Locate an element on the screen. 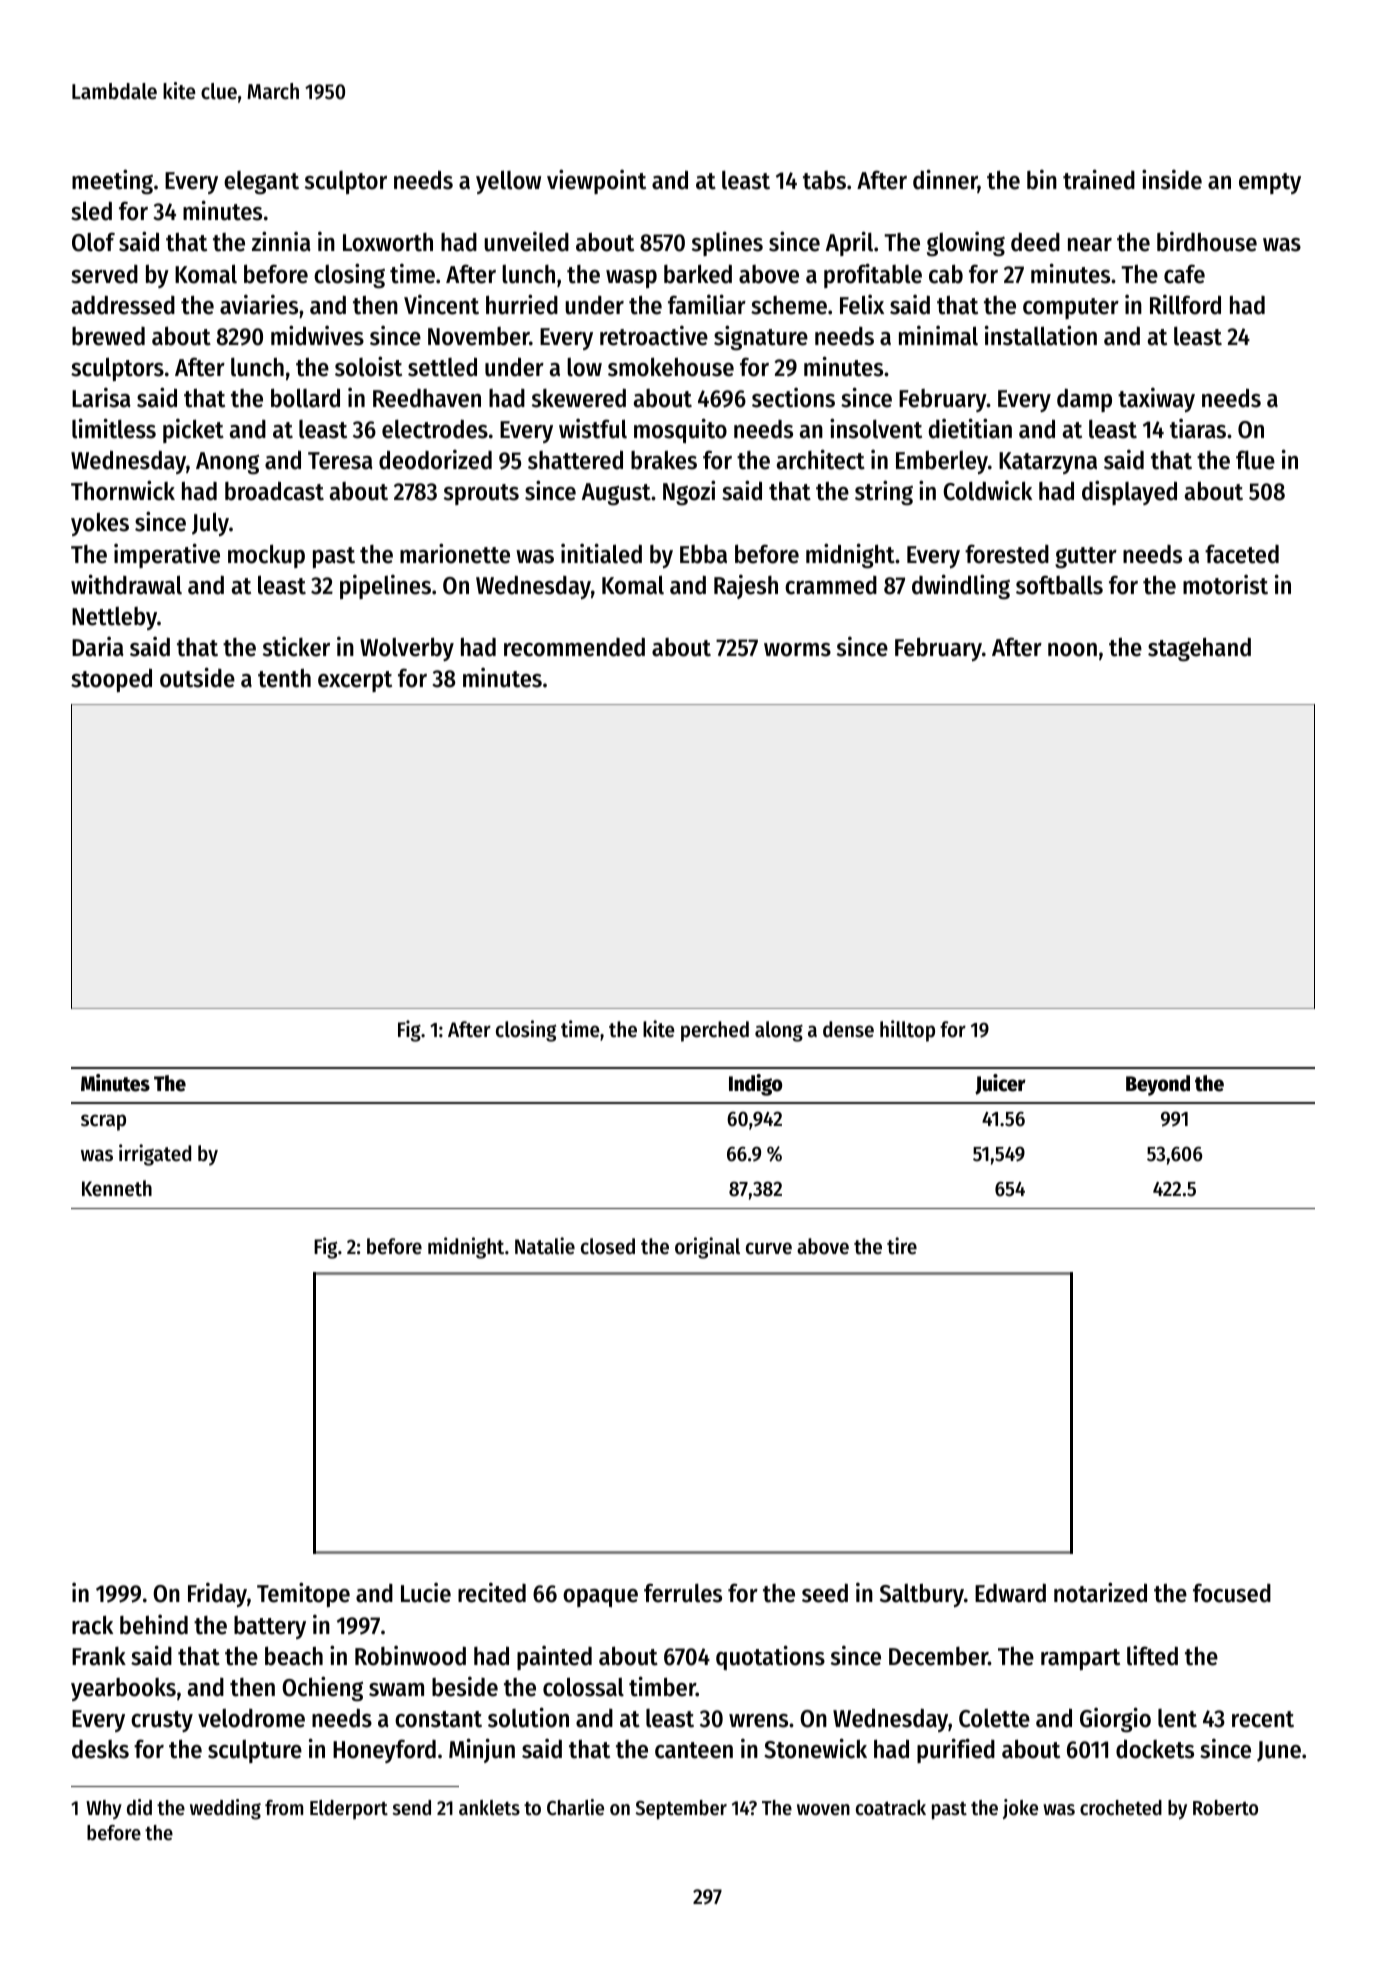 Image resolution: width=1386 pixels, height=1969 pixels. marionette is located at coordinates (455, 553).
